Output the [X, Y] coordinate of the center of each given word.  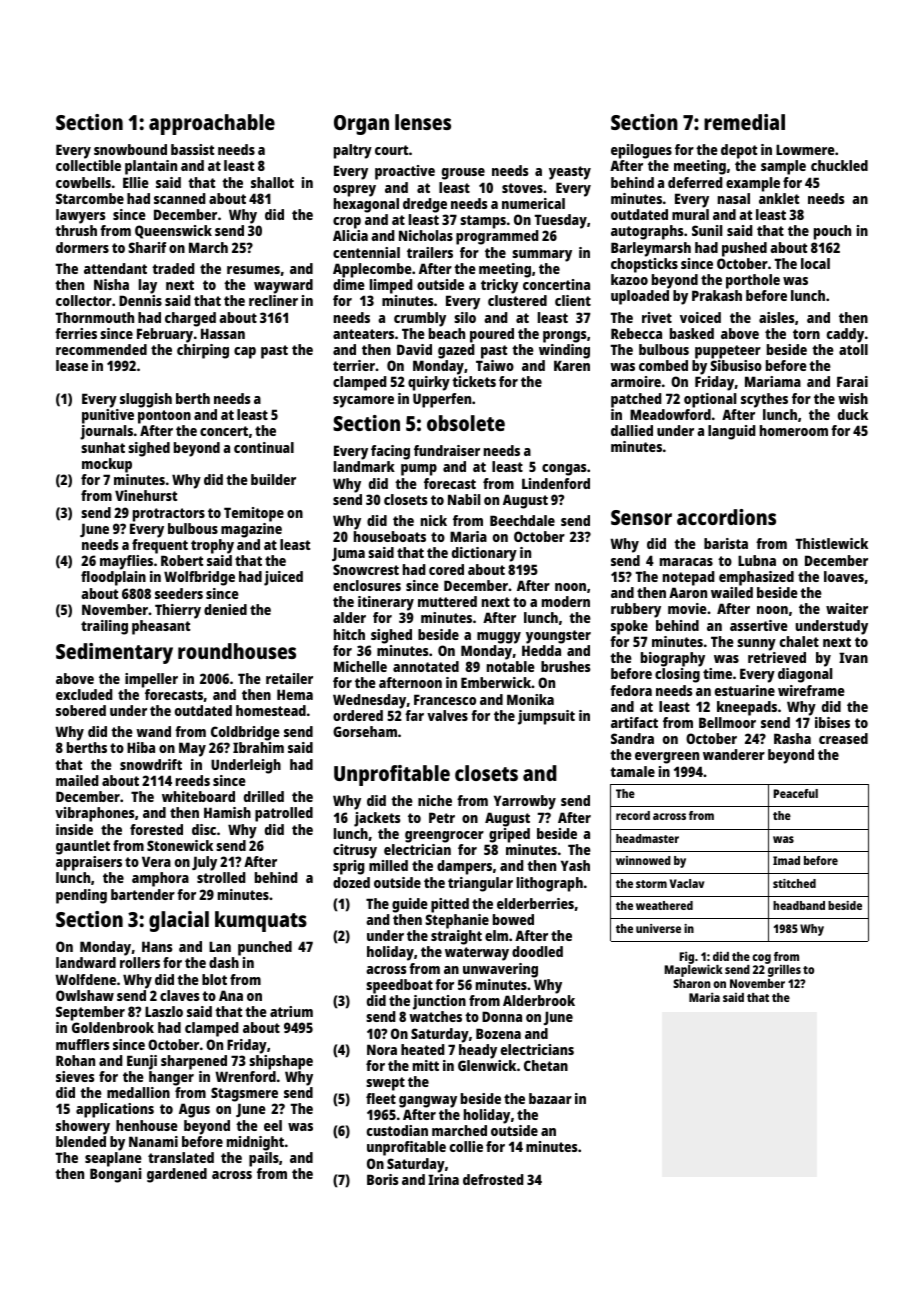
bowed [513, 919]
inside [74, 829]
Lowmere [805, 149]
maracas [686, 562]
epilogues [641, 151]
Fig [687, 957]
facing [390, 452]
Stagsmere [244, 1094]
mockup [107, 465]
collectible [88, 165]
